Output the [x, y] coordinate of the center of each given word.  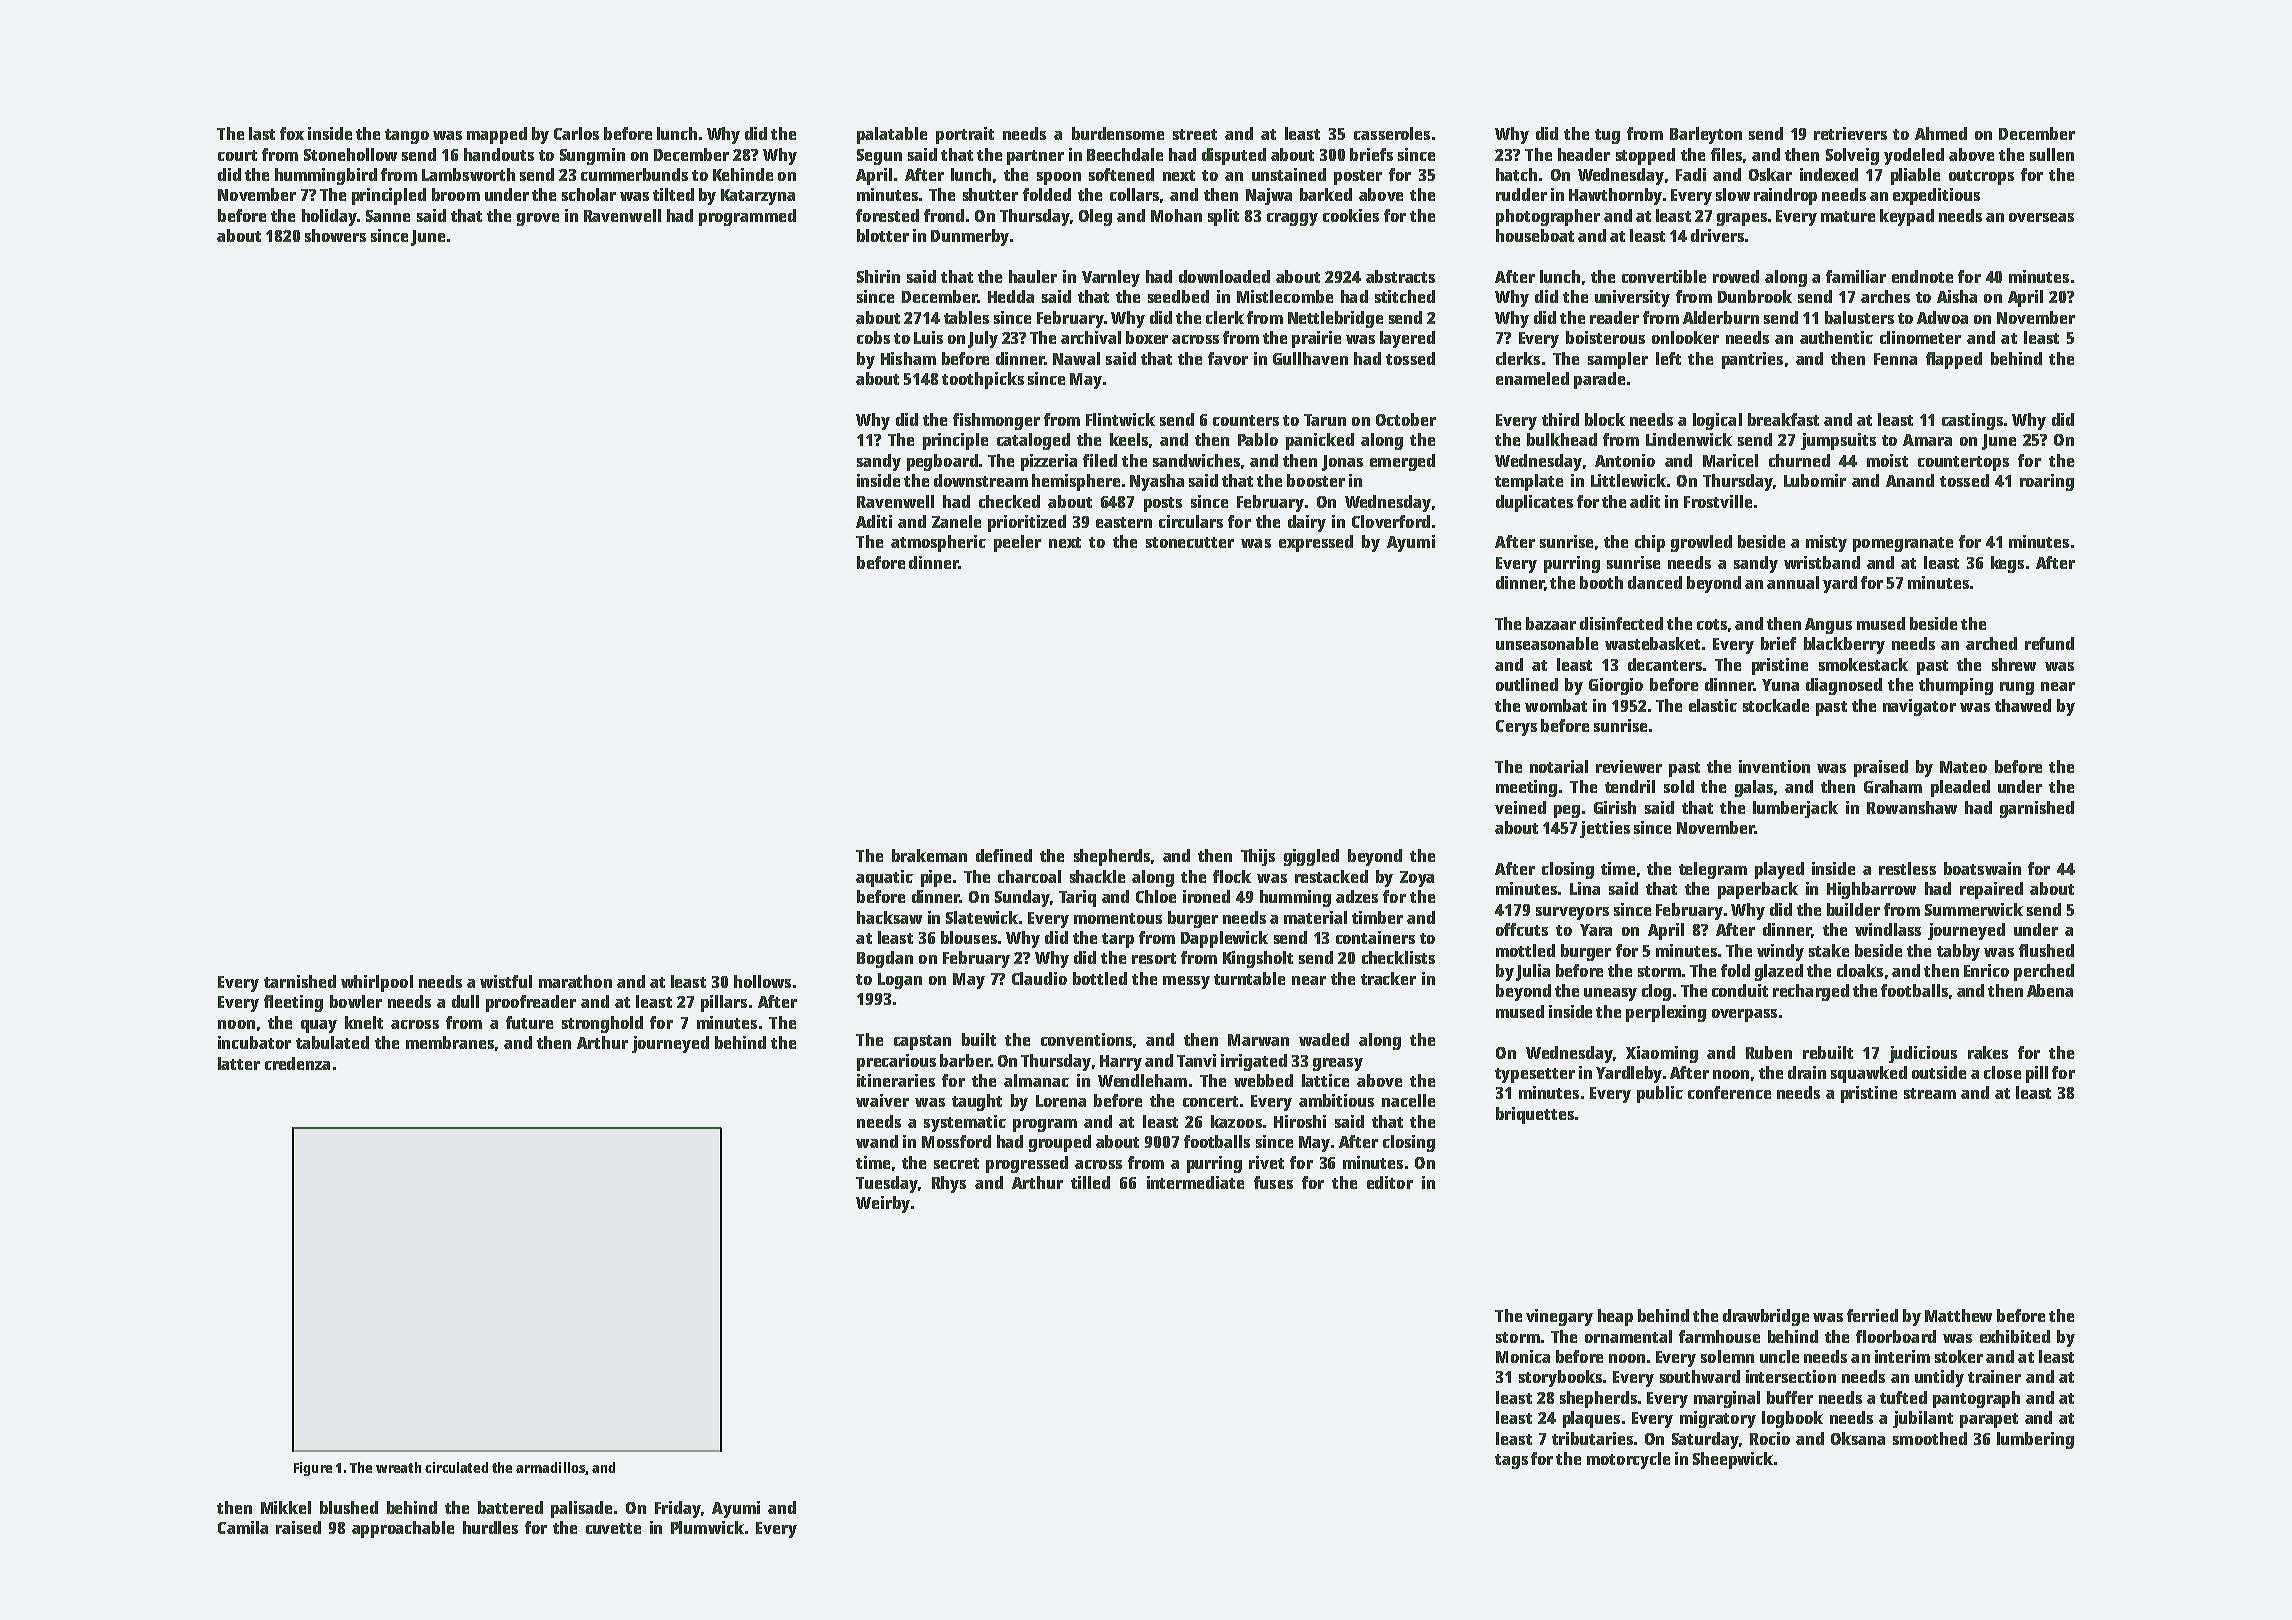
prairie [1316, 339]
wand [877, 1141]
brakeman [929, 855]
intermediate [1195, 1182]
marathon [575, 981]
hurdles [490, 1527]
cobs [873, 337]
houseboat [1535, 235]
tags [1511, 1461]
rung [2017, 688]
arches [1885, 296]
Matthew [1958, 1315]
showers [335, 235]
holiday [329, 217]
